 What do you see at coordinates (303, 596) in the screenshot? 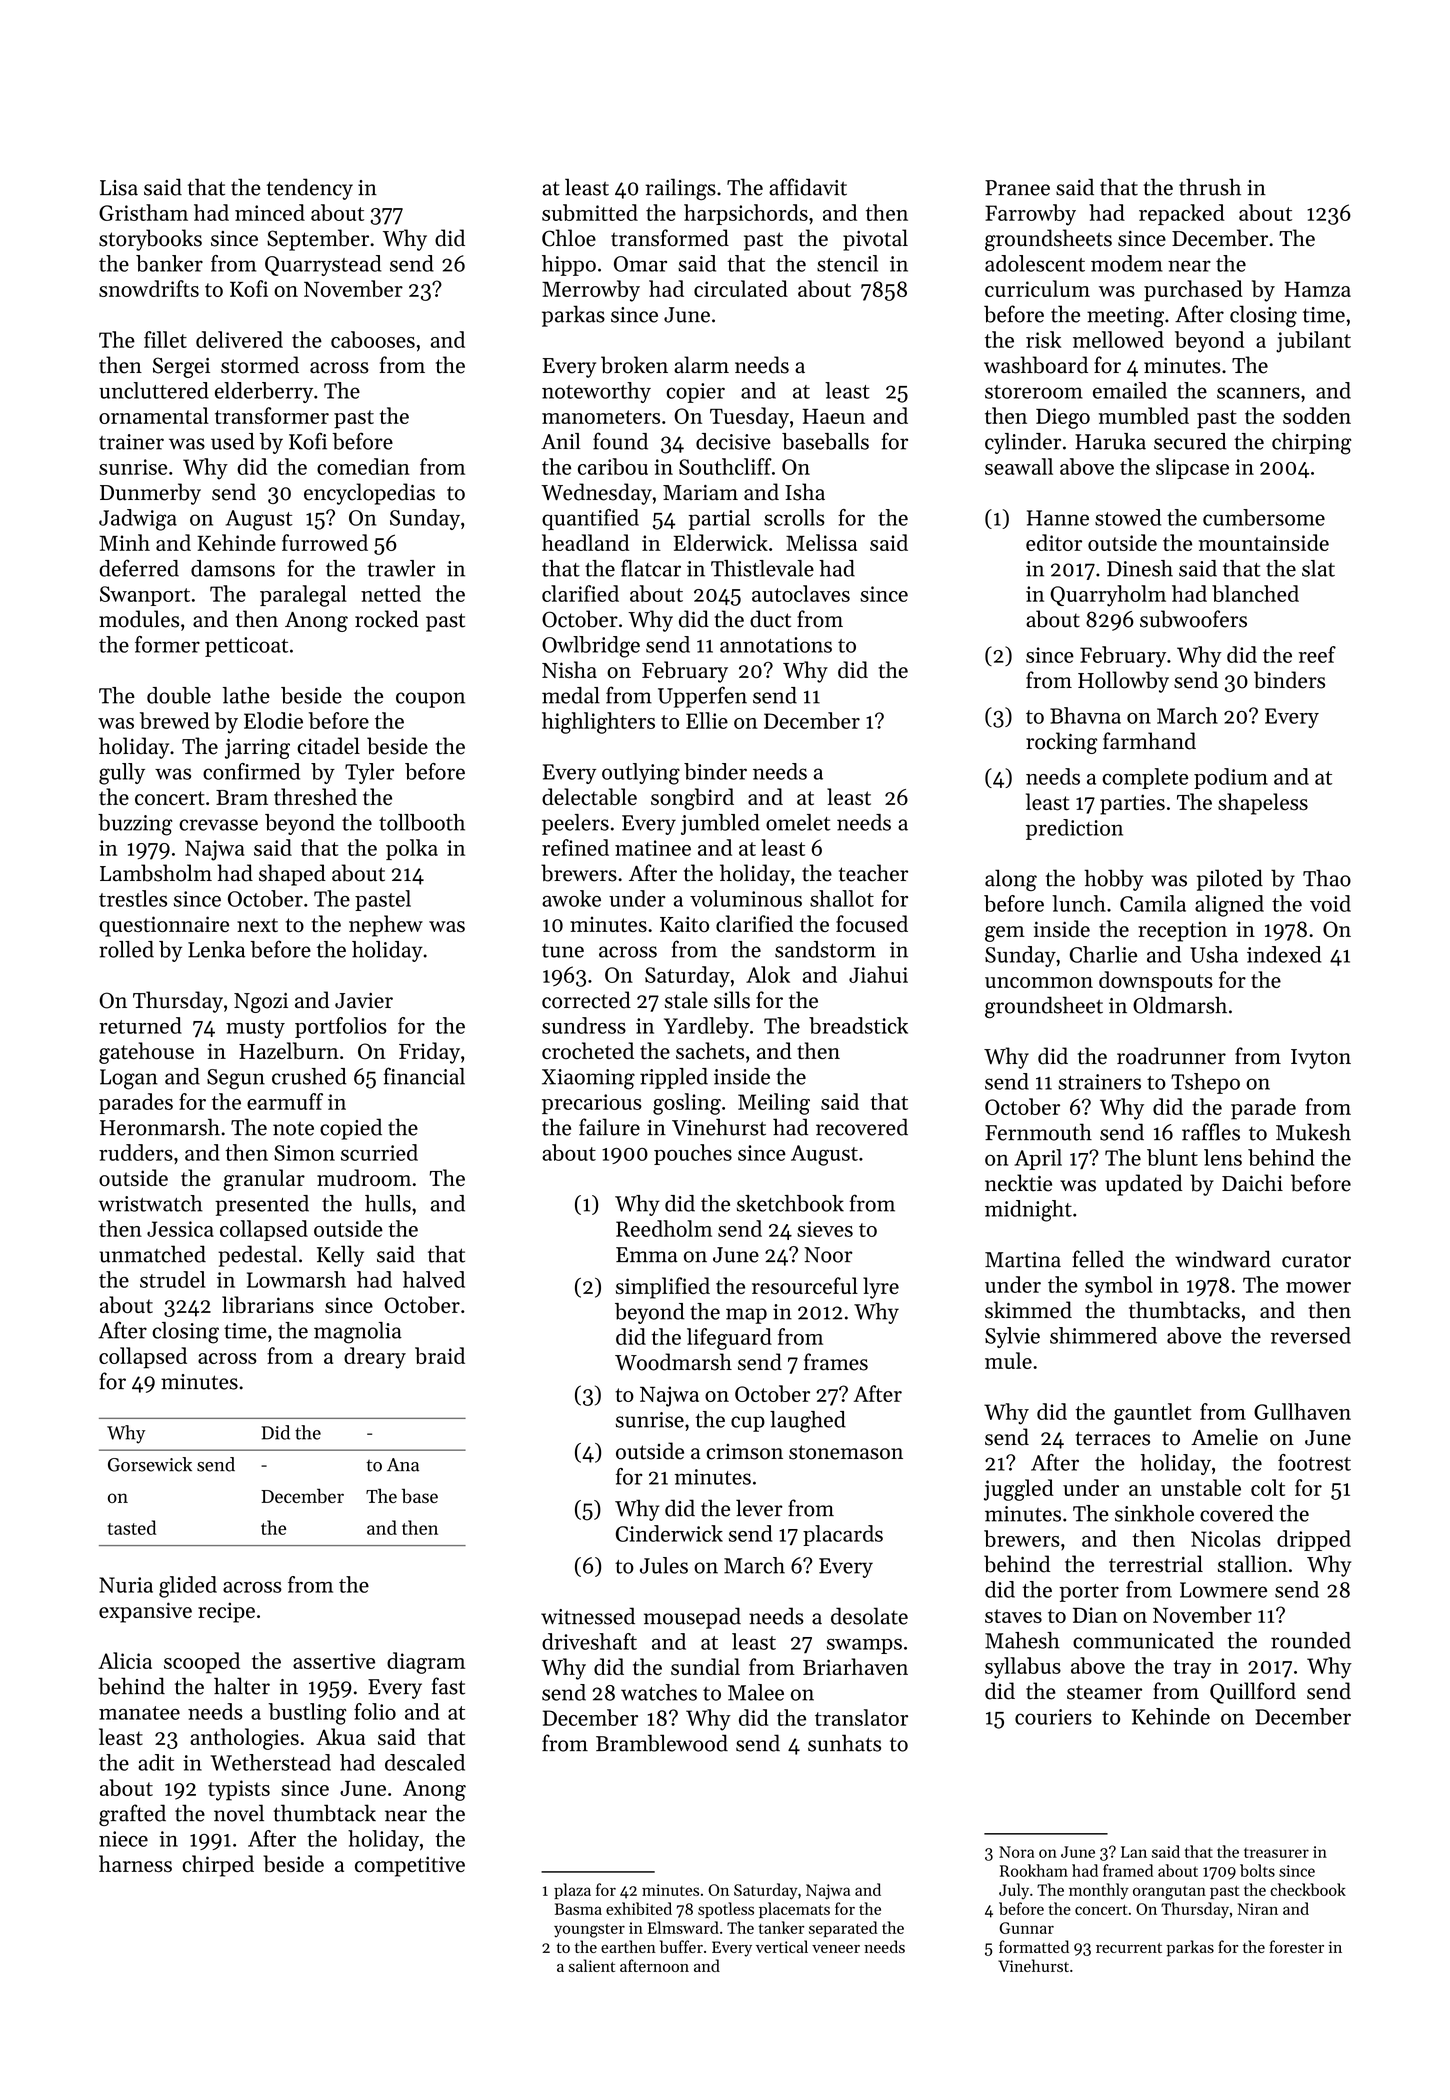
I see `paralegal` at bounding box center [303, 596].
